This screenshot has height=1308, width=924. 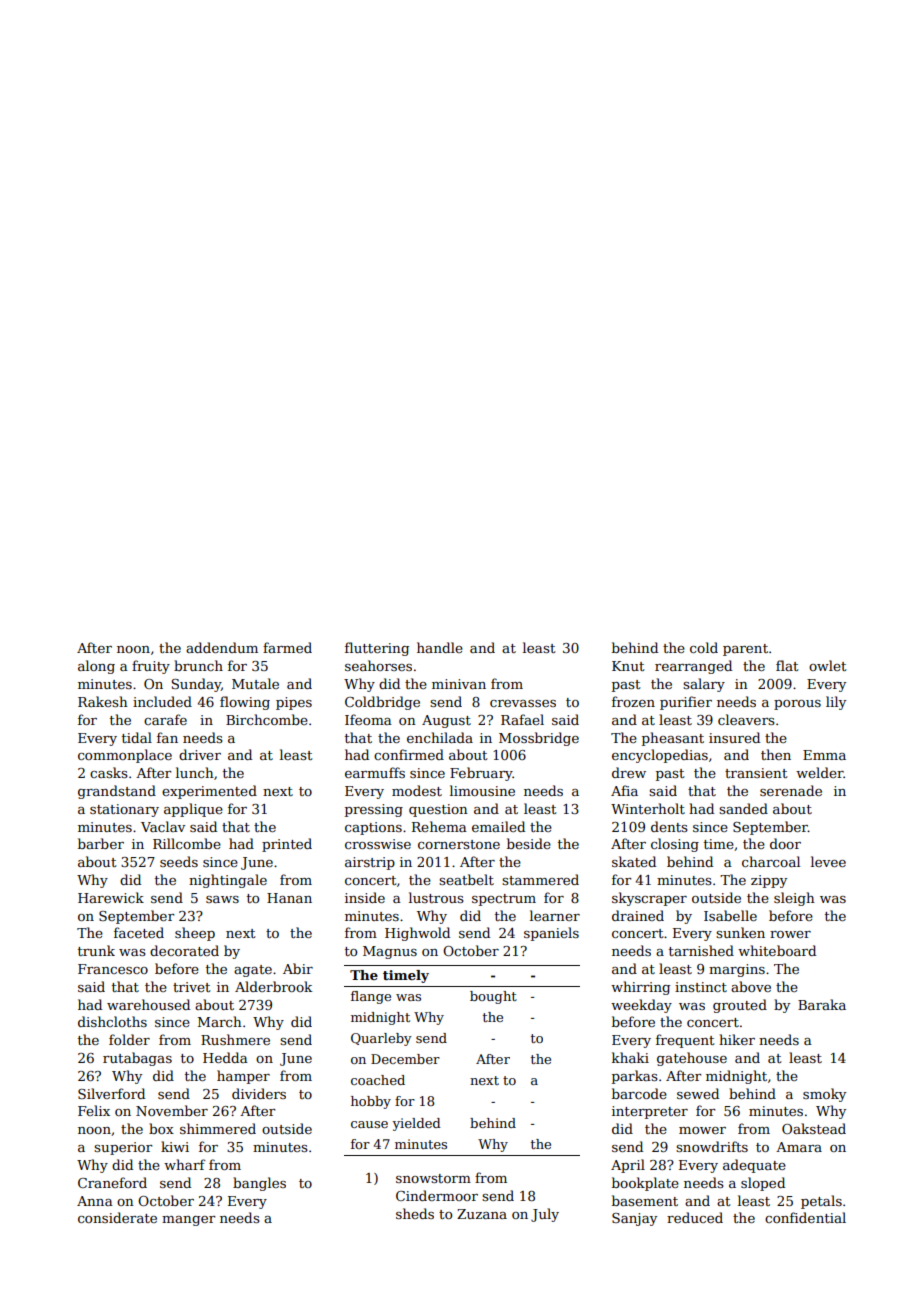 What do you see at coordinates (522, 719) in the screenshot?
I see `Rafael` at bounding box center [522, 719].
